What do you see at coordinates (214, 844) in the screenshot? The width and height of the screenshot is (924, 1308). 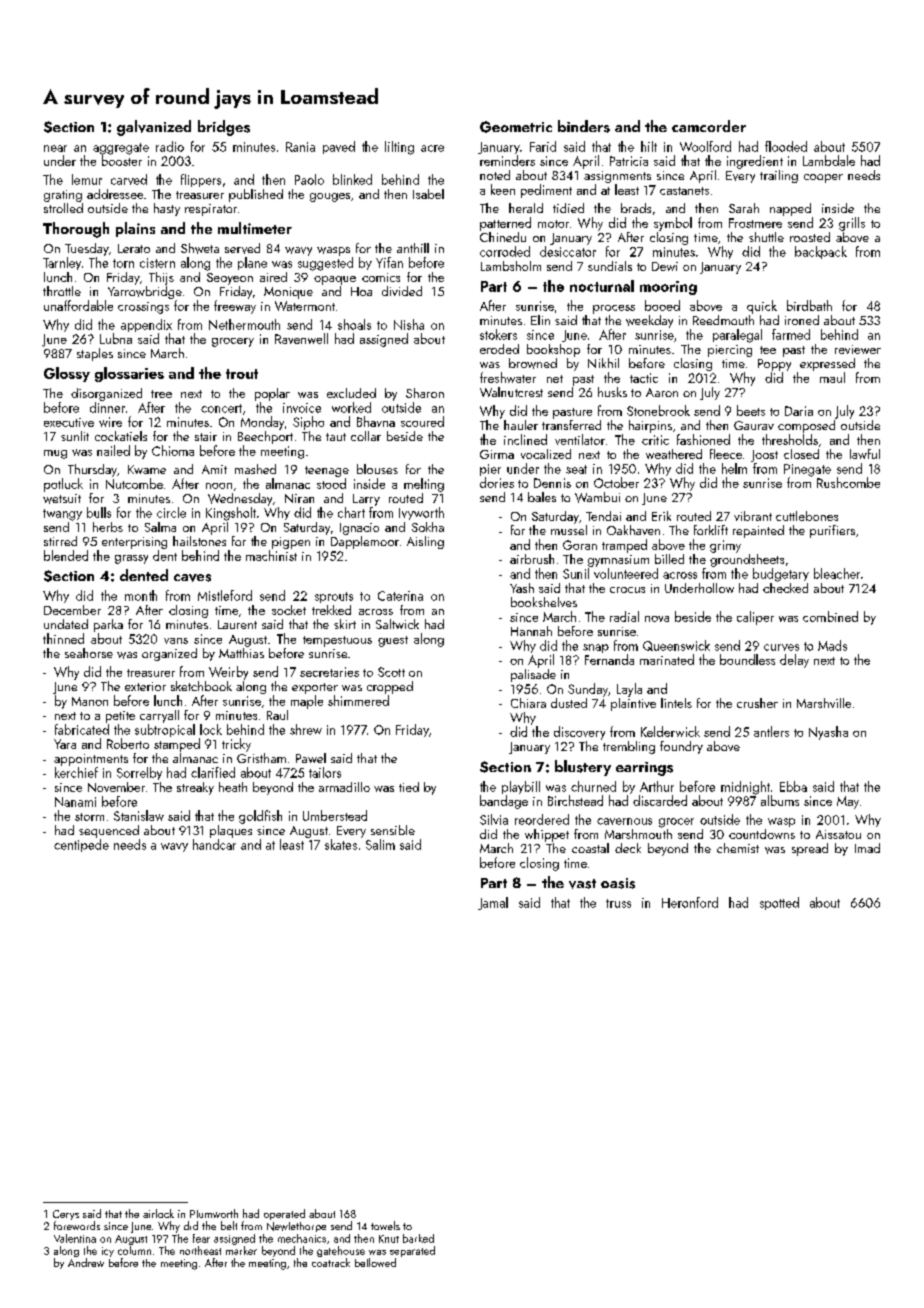 I see `handcar` at bounding box center [214, 844].
